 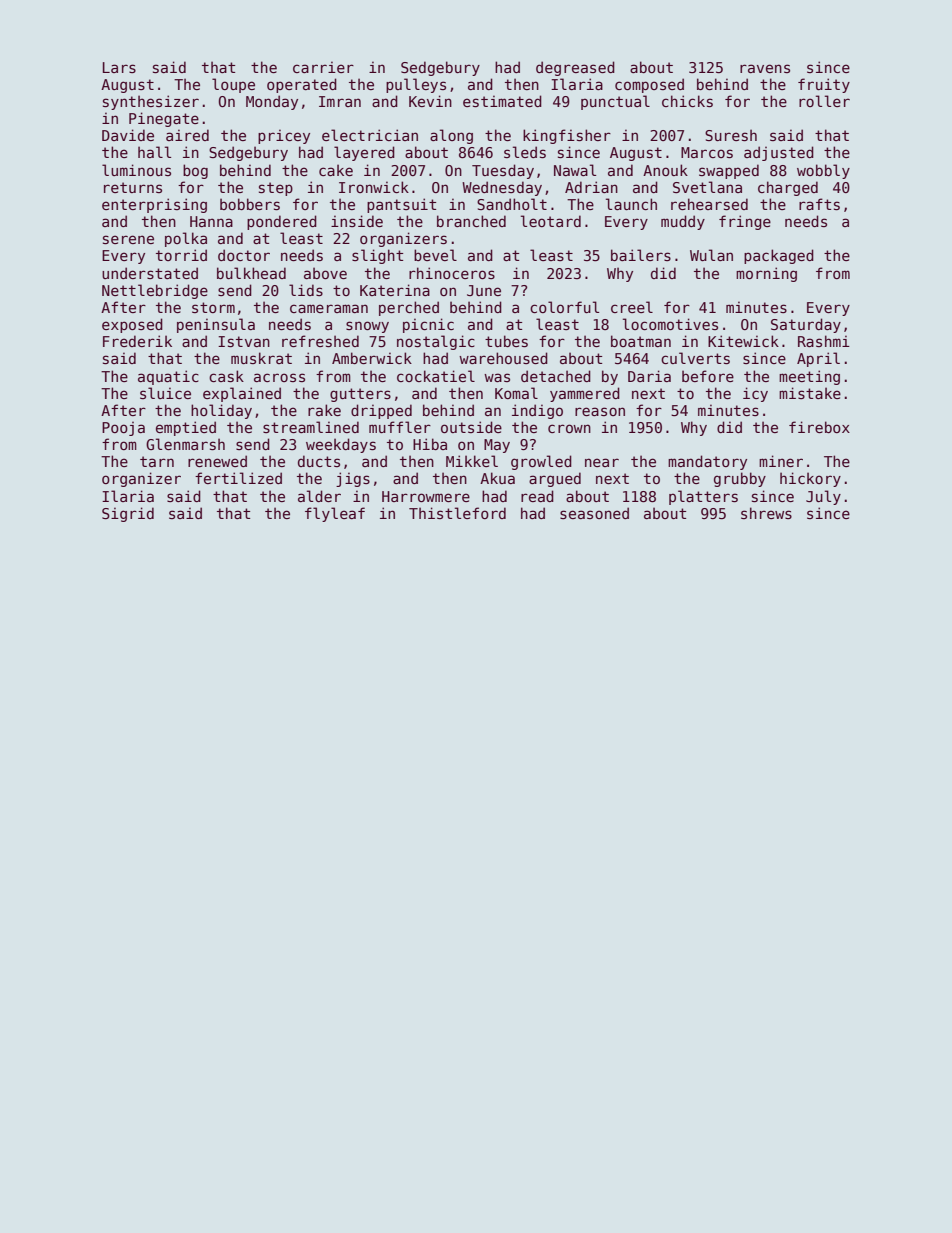 What do you see at coordinates (594, 513) in the document?
I see `seasoned` at bounding box center [594, 513].
